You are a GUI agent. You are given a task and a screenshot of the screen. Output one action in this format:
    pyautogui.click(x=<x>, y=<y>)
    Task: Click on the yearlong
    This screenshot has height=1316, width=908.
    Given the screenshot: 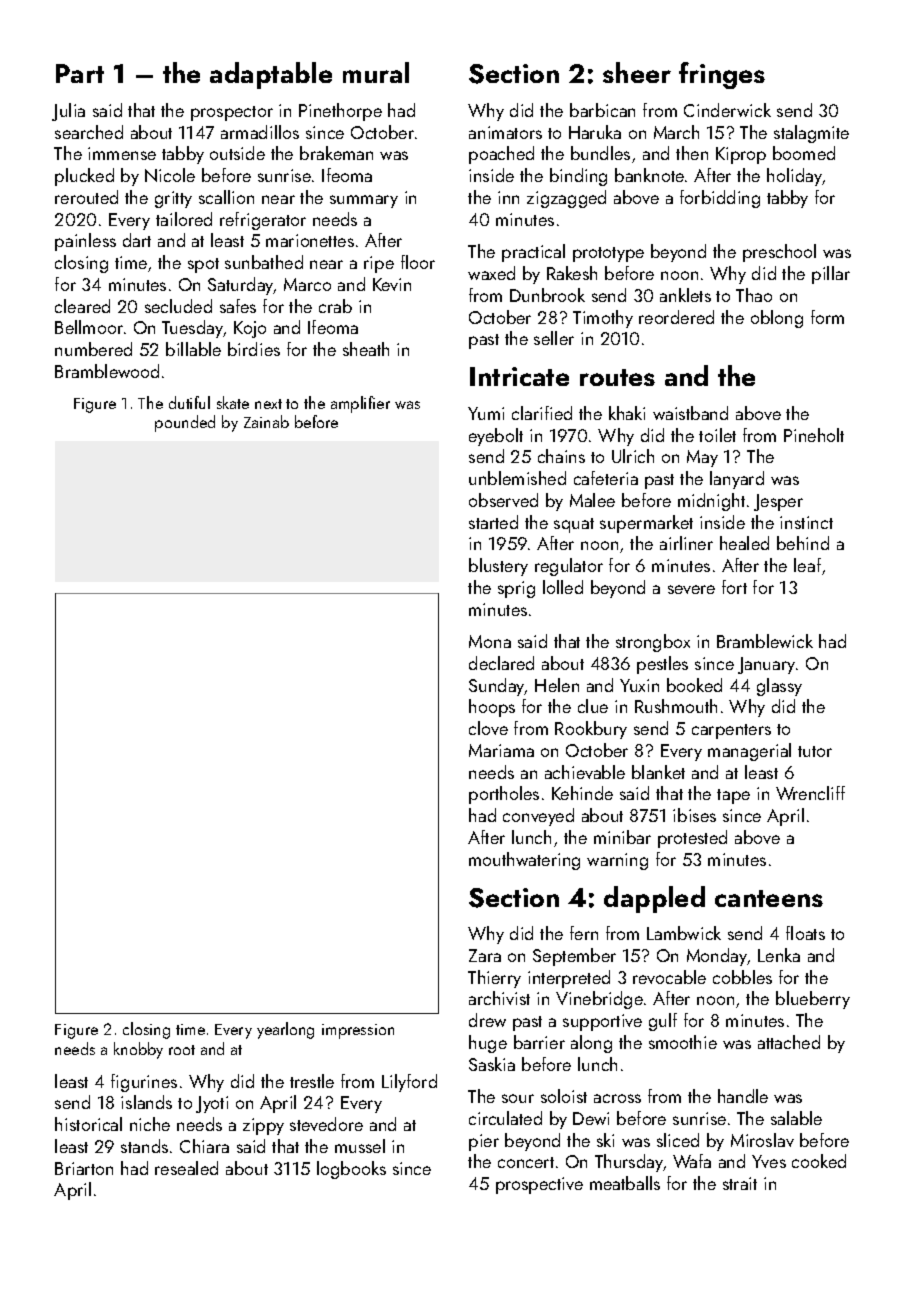 What is the action you would take?
    pyautogui.click(x=285, y=1030)
